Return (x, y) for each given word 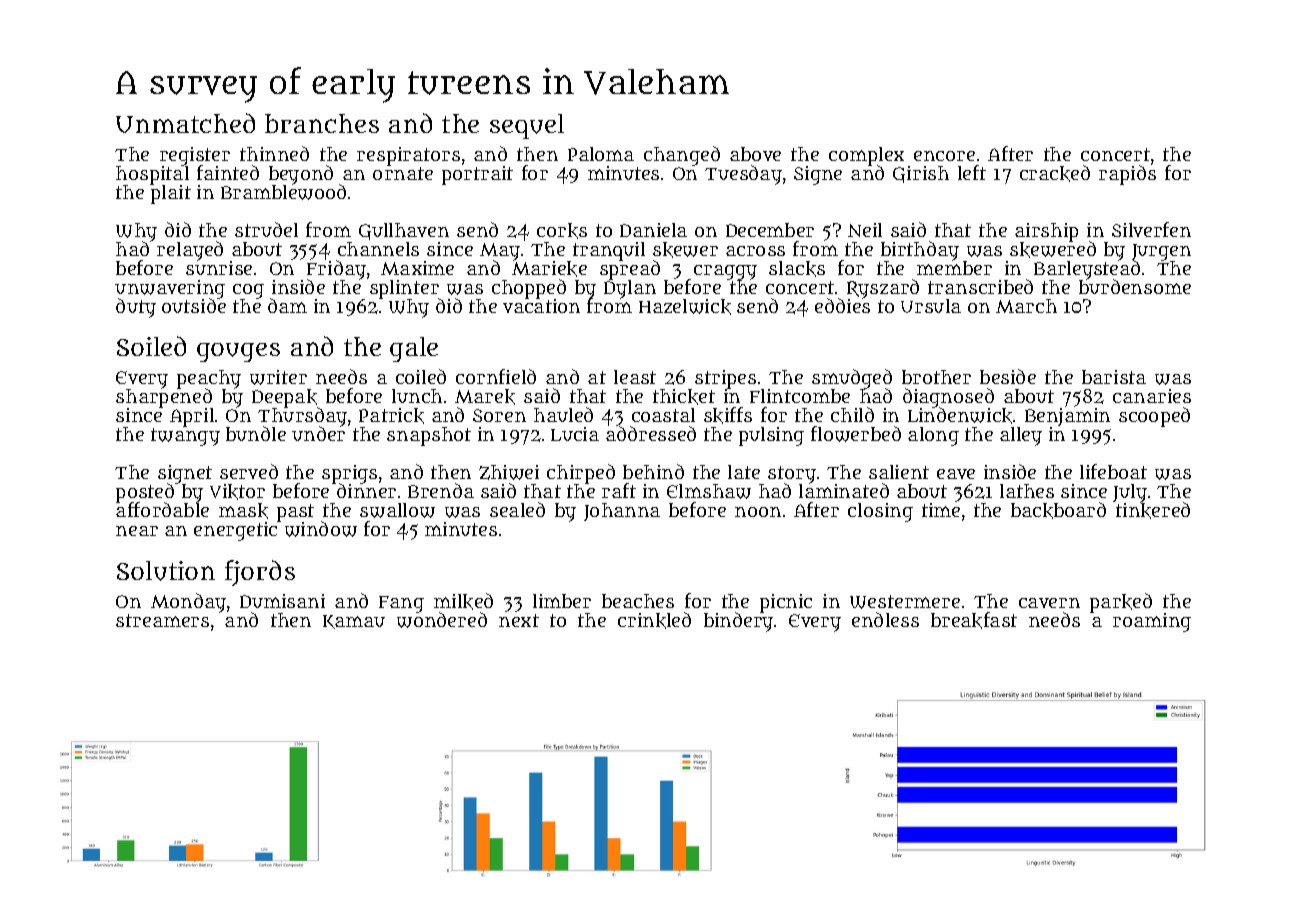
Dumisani (282, 601)
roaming (1152, 622)
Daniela (653, 230)
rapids (1127, 175)
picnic (786, 603)
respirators (408, 156)
